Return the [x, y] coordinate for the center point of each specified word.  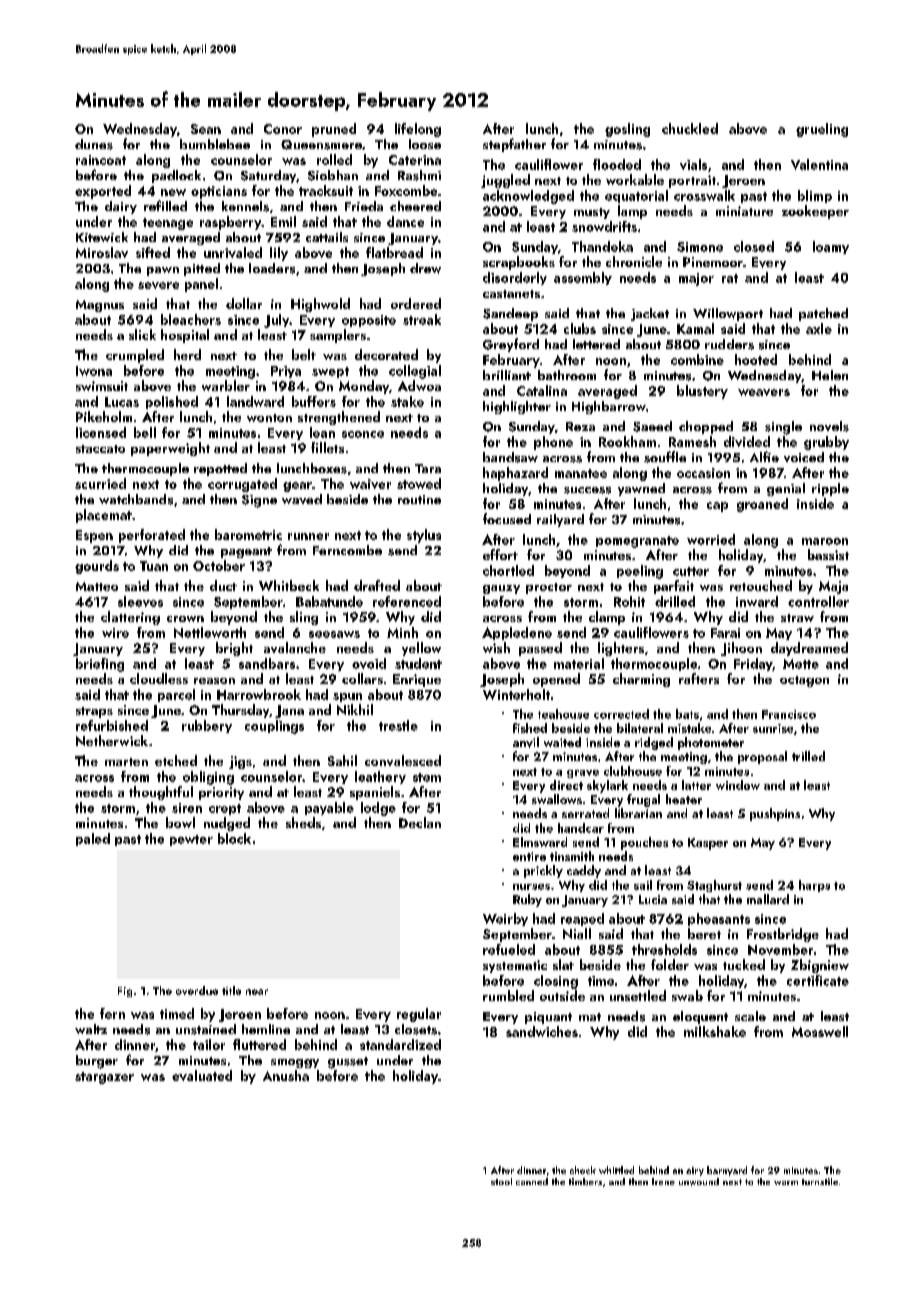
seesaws [334, 634]
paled [93, 839]
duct [223, 585]
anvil [526, 742]
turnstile [820, 1181]
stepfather [514, 145]
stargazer [104, 1078]
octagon [804, 681]
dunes [94, 144]
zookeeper [815, 212]
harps [814, 886]
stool [501, 1181]
